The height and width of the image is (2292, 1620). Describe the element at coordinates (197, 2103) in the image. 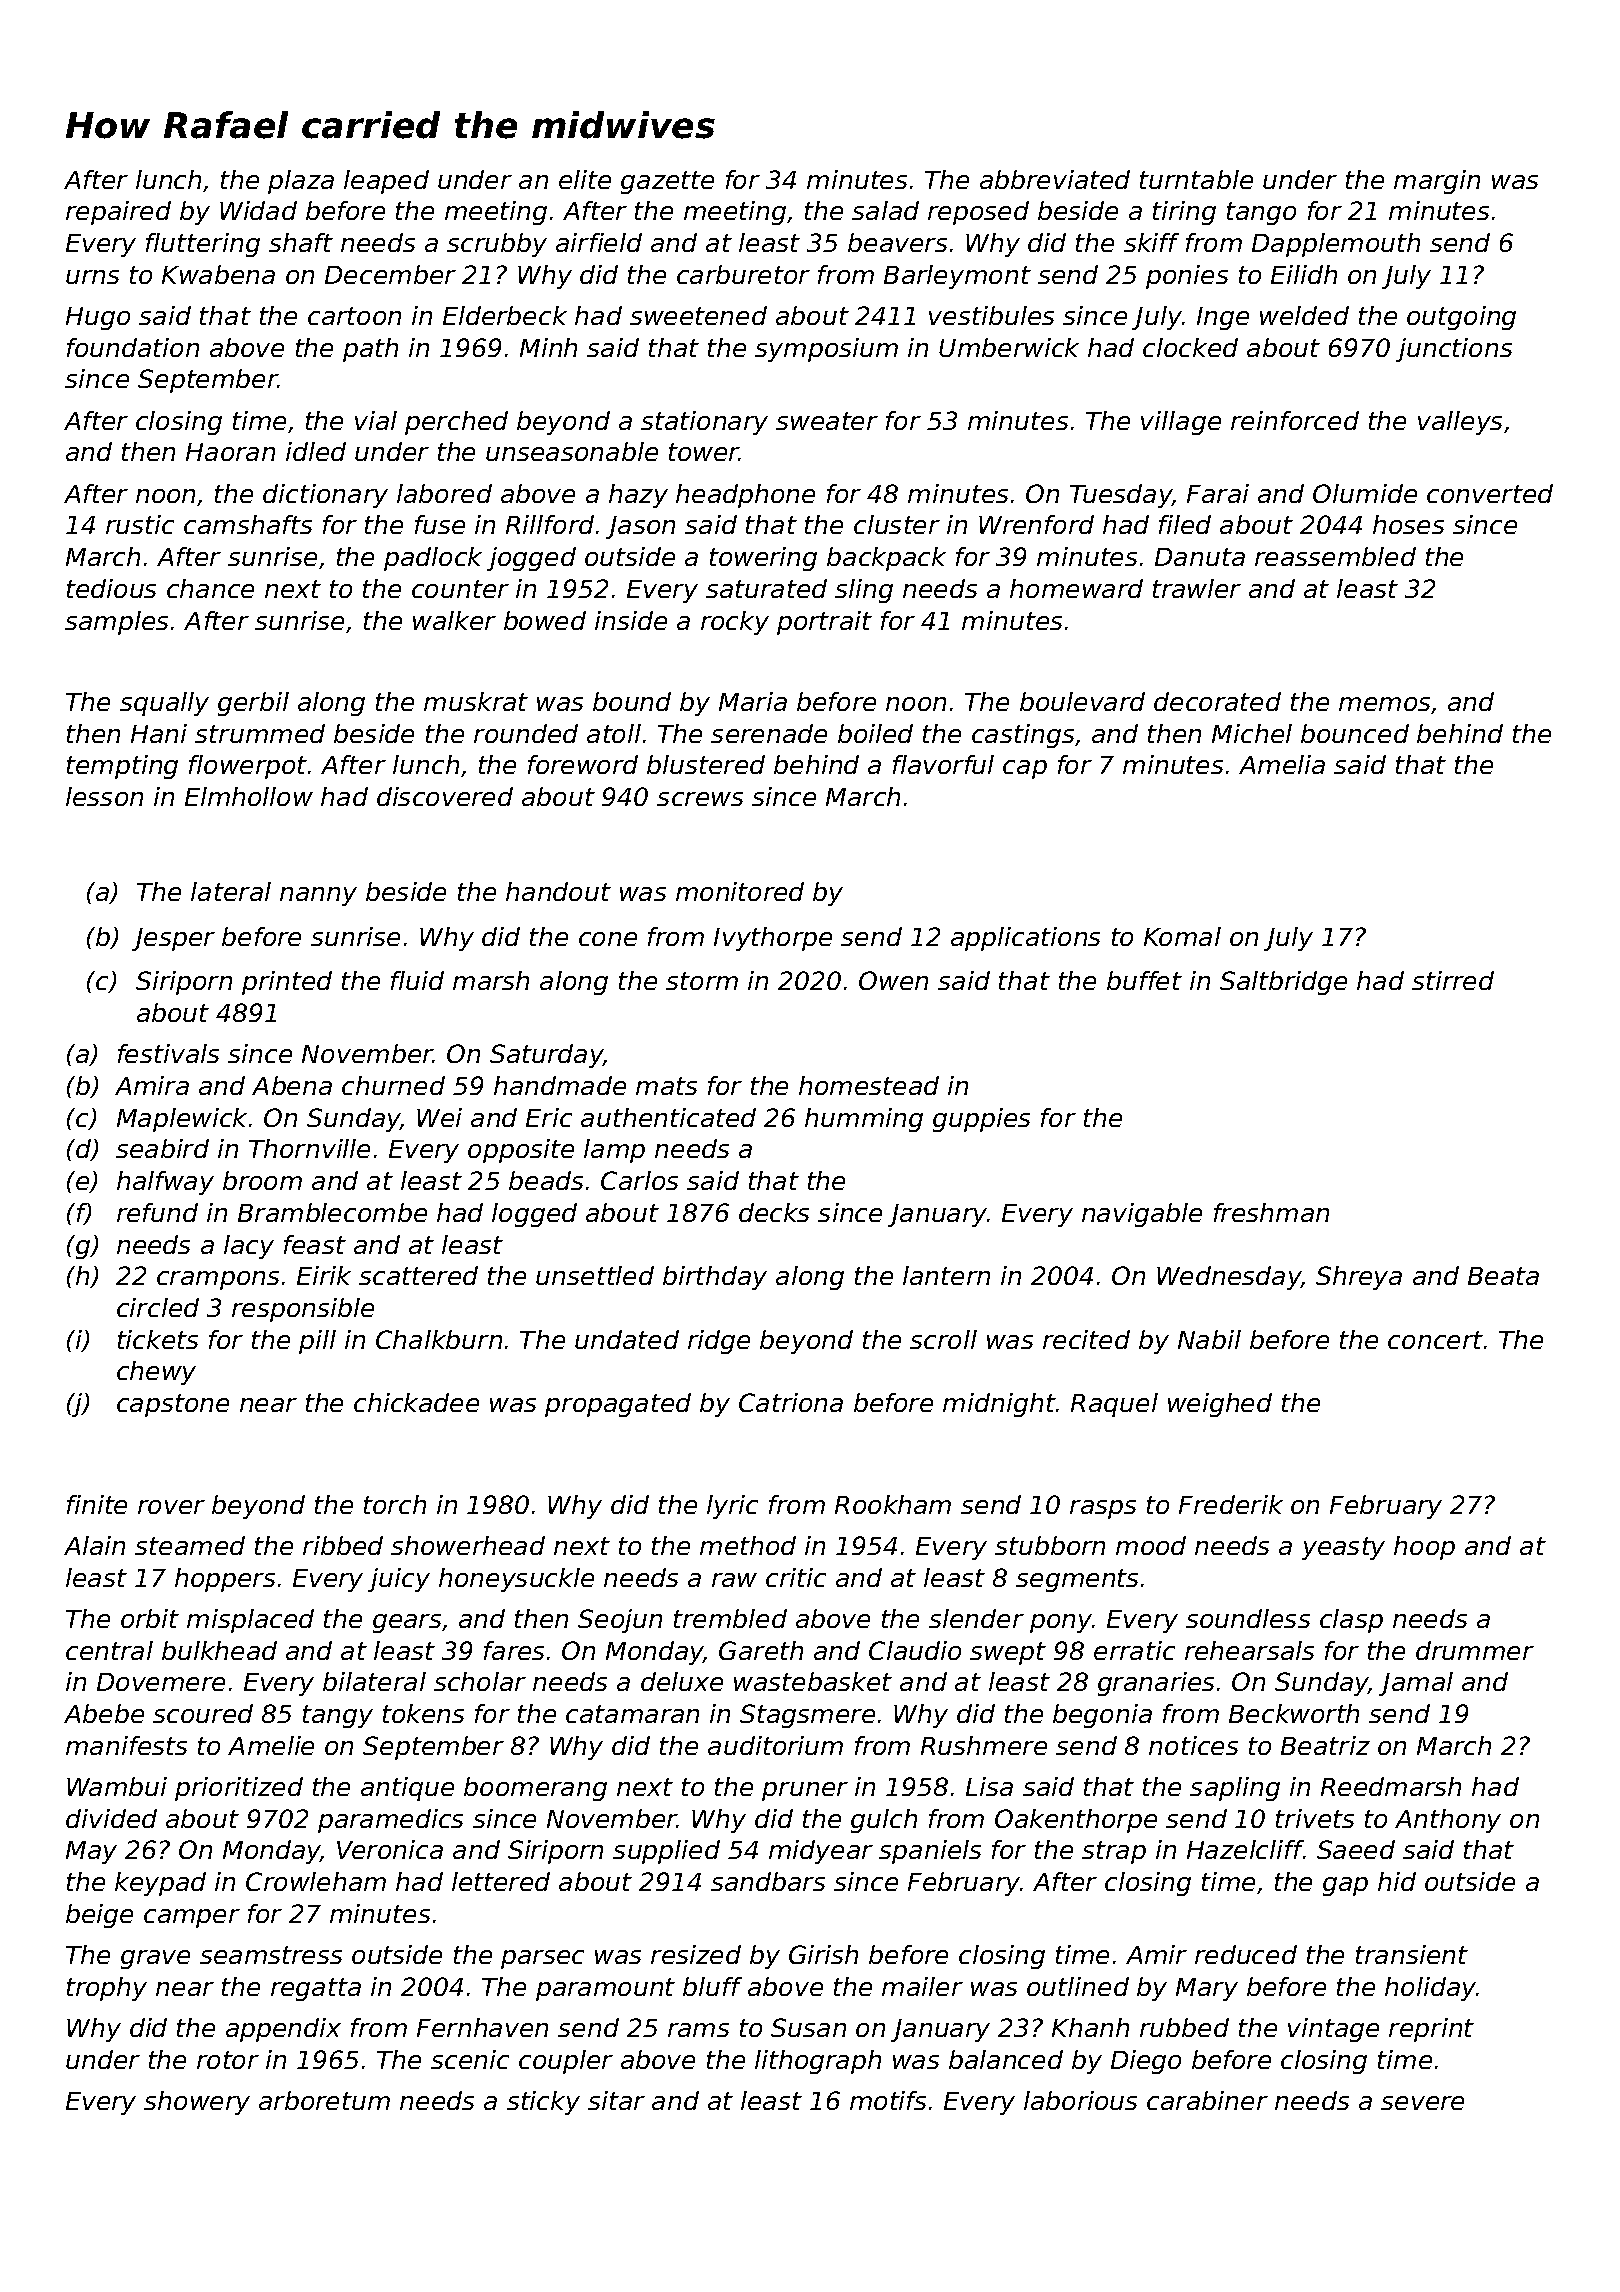

I see `showery` at that location.
